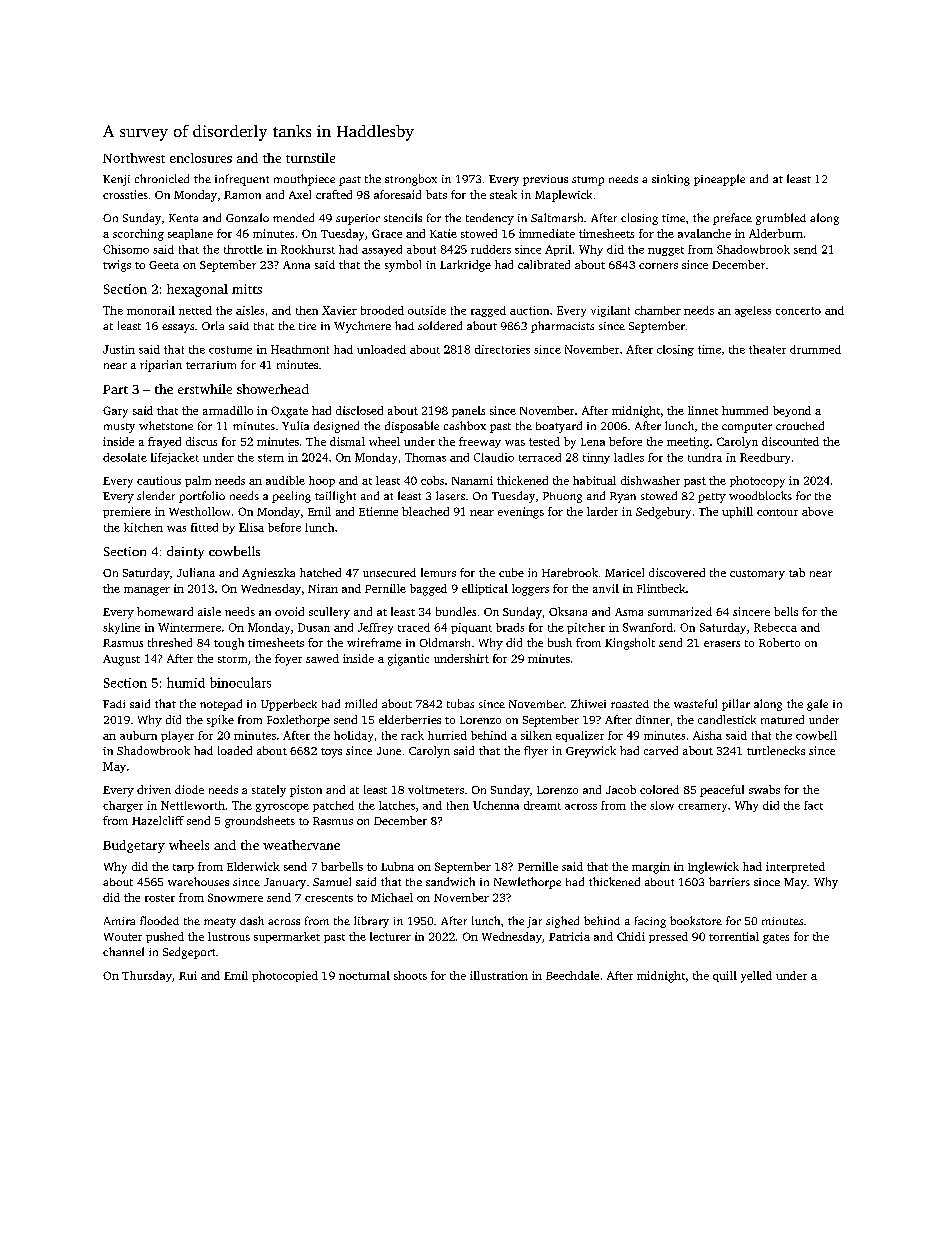 The height and width of the screenshot is (1233, 952). Describe the element at coordinates (229, 936) in the screenshot. I see `lustrous` at that location.
